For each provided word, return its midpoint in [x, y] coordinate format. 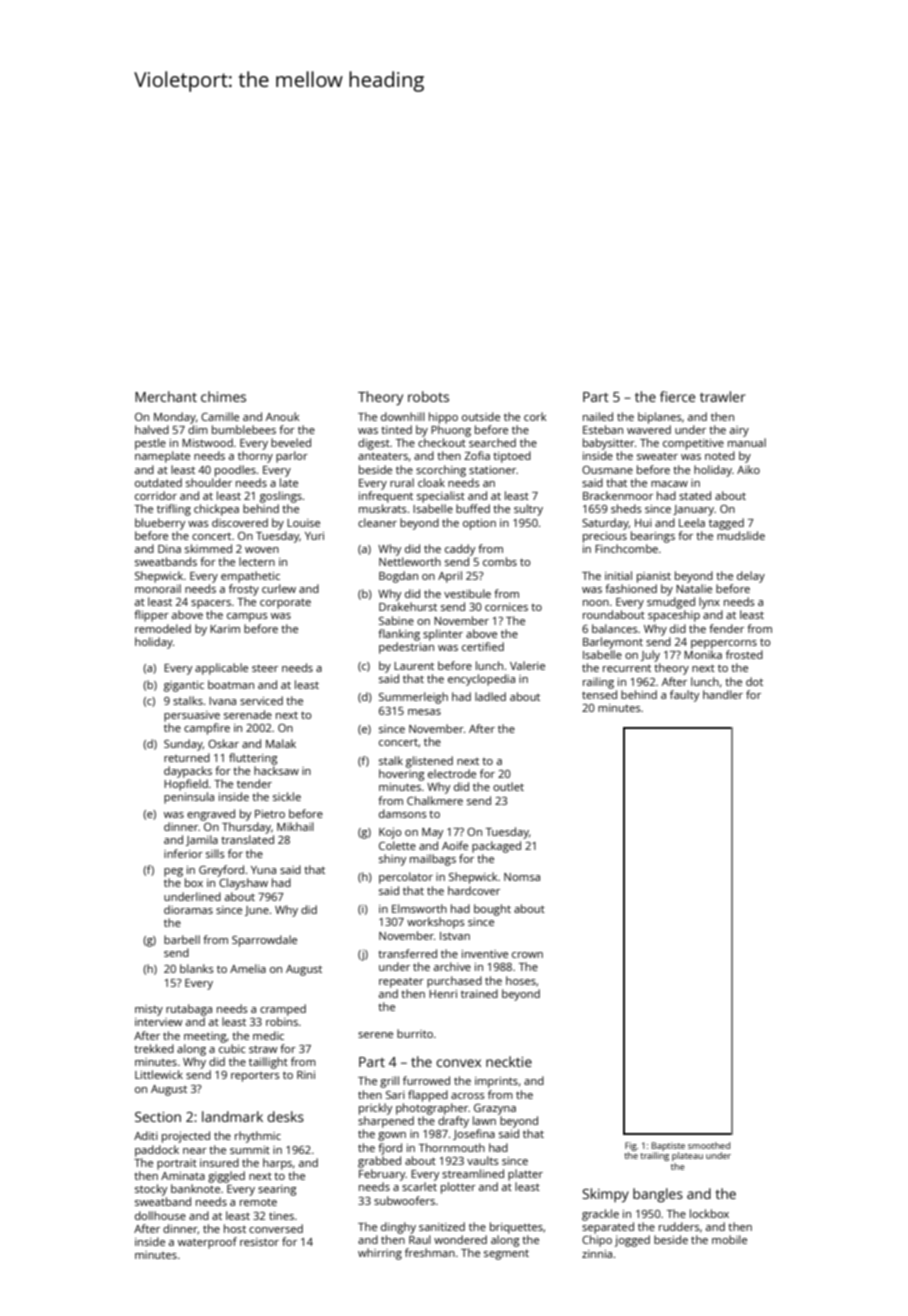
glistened [429, 762]
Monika [703, 654]
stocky [151, 1190]
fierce [677, 396]
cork [535, 416]
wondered [460, 1239]
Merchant [166, 396]
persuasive [192, 716]
